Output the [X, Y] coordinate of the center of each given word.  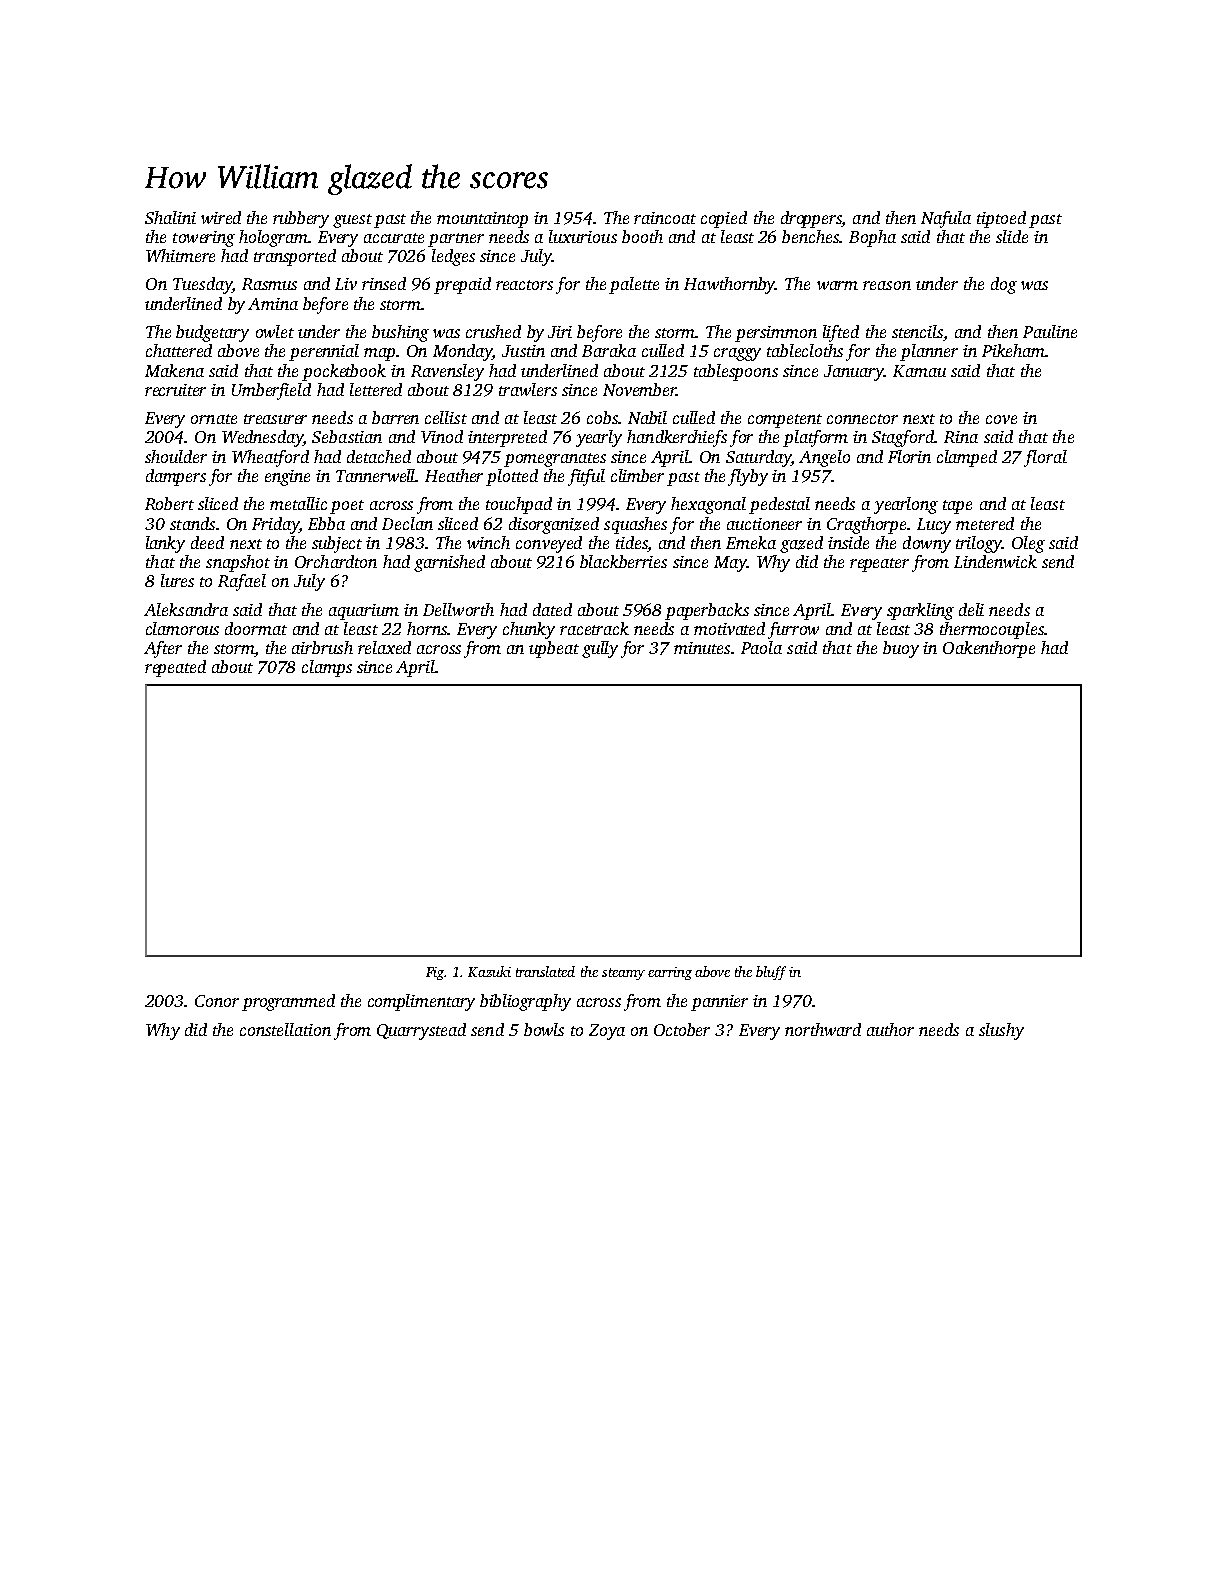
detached [379, 456]
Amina [273, 304]
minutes [702, 648]
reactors [524, 285]
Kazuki [489, 971]
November [639, 389]
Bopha [872, 238]
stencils [917, 331]
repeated [175, 668]
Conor [217, 1001]
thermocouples [992, 630]
